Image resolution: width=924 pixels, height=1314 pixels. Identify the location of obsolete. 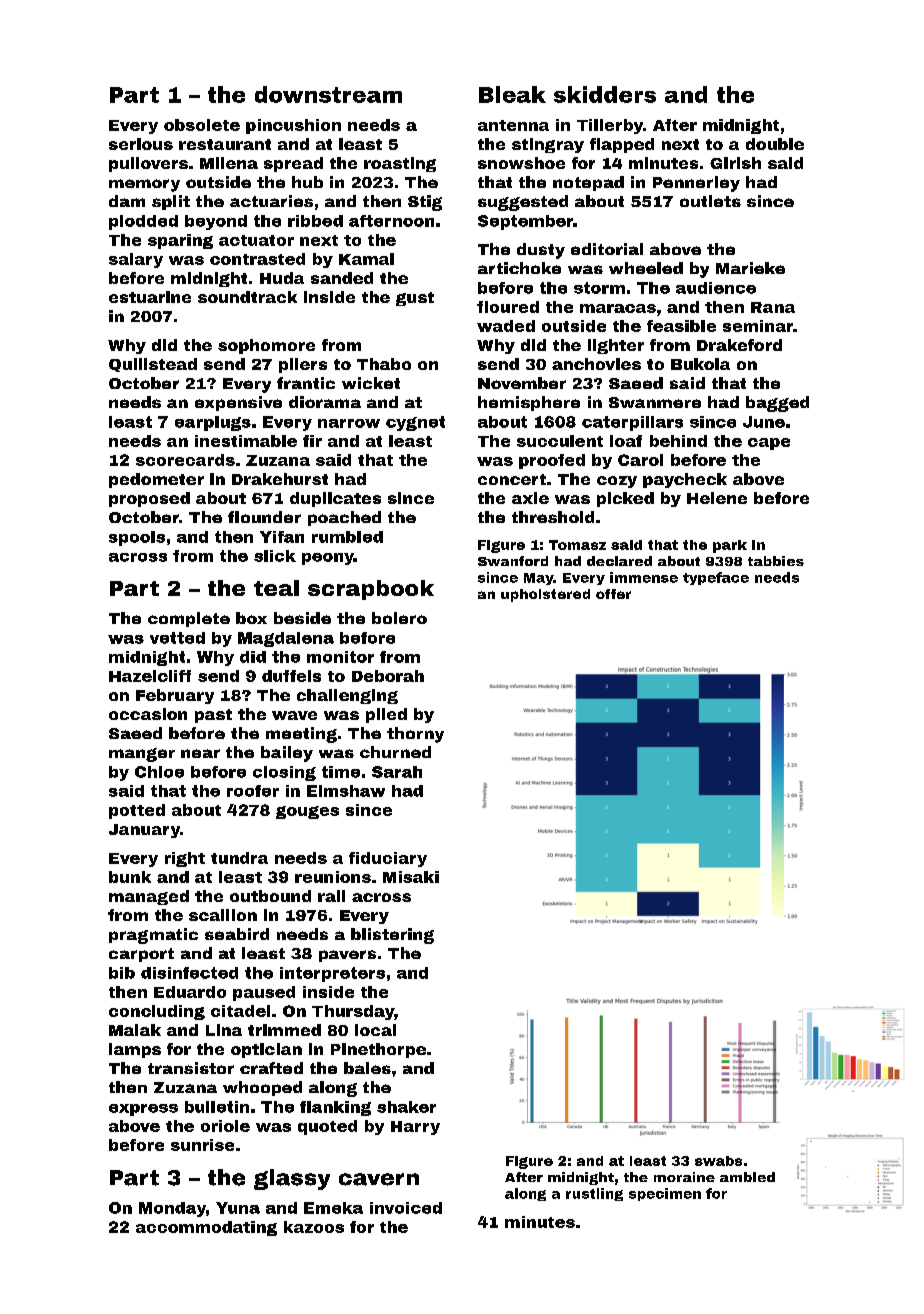
(202, 125).
